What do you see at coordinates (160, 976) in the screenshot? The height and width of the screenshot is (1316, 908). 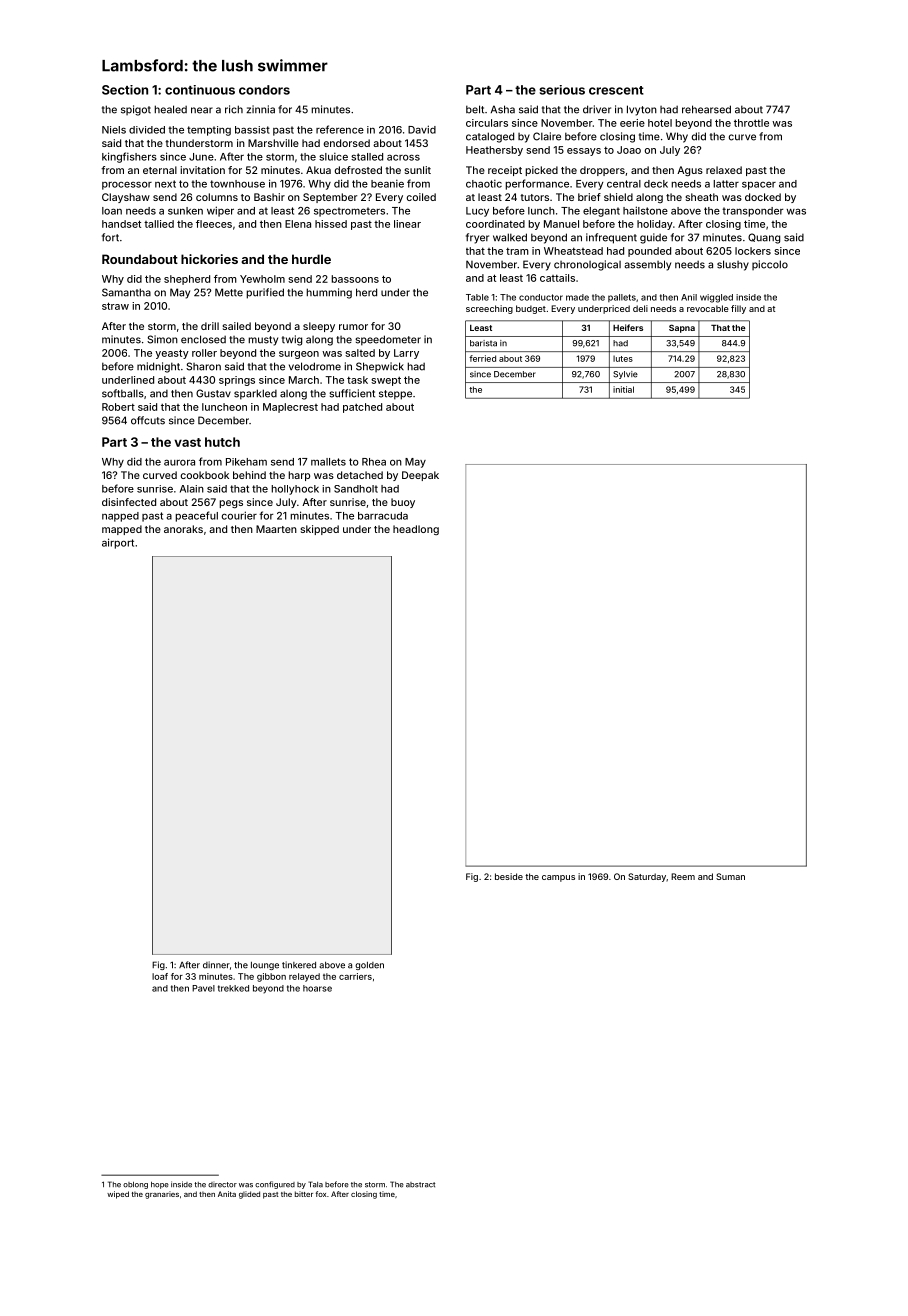 I see `loaf` at bounding box center [160, 976].
